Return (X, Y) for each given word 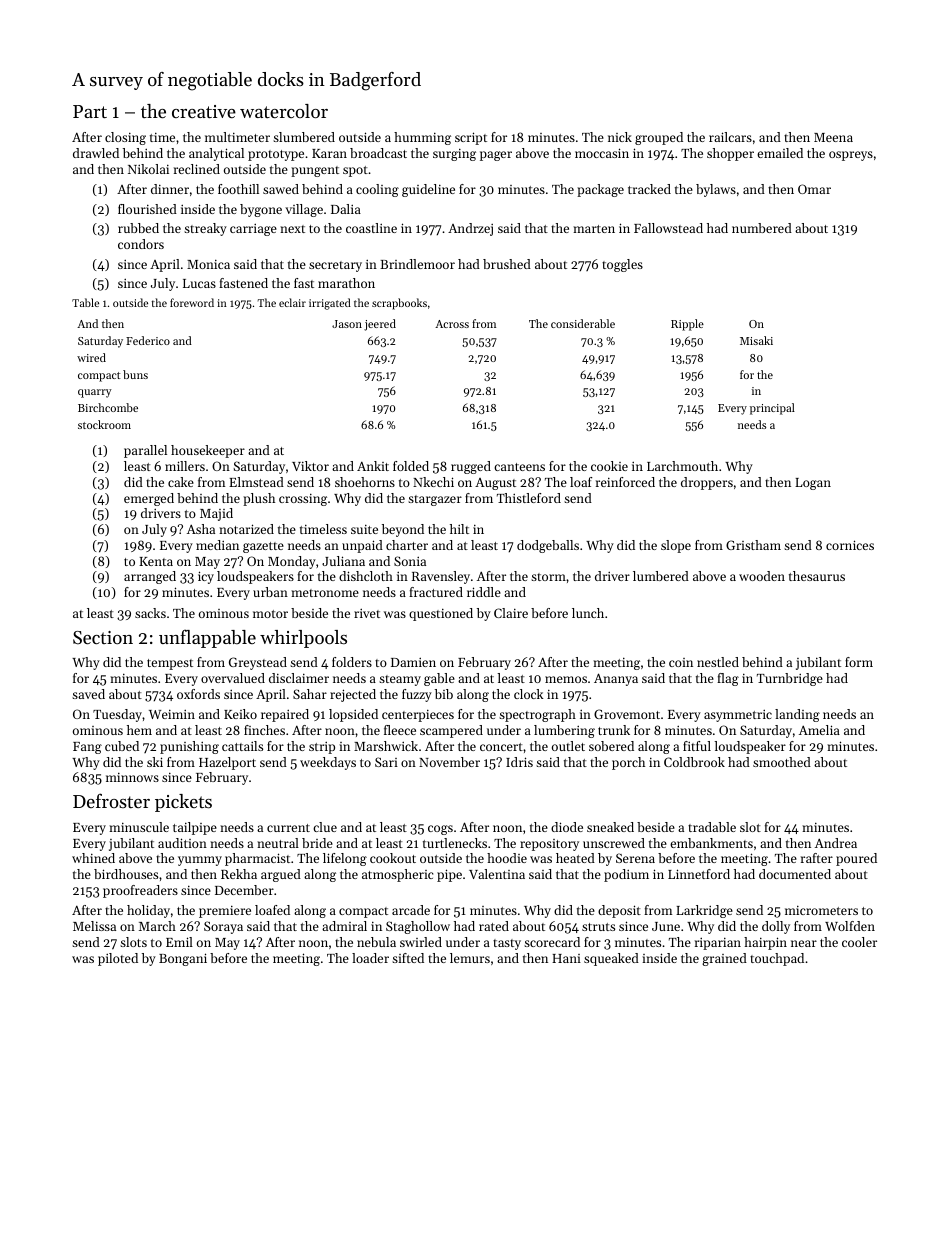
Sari (386, 762)
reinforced (625, 482)
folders (352, 662)
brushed (507, 264)
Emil (179, 942)
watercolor (284, 111)
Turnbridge (790, 679)
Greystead (258, 663)
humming (422, 138)
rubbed (138, 228)
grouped (659, 138)
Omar (814, 189)
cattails (242, 746)
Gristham (753, 545)
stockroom (104, 424)
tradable (712, 827)
